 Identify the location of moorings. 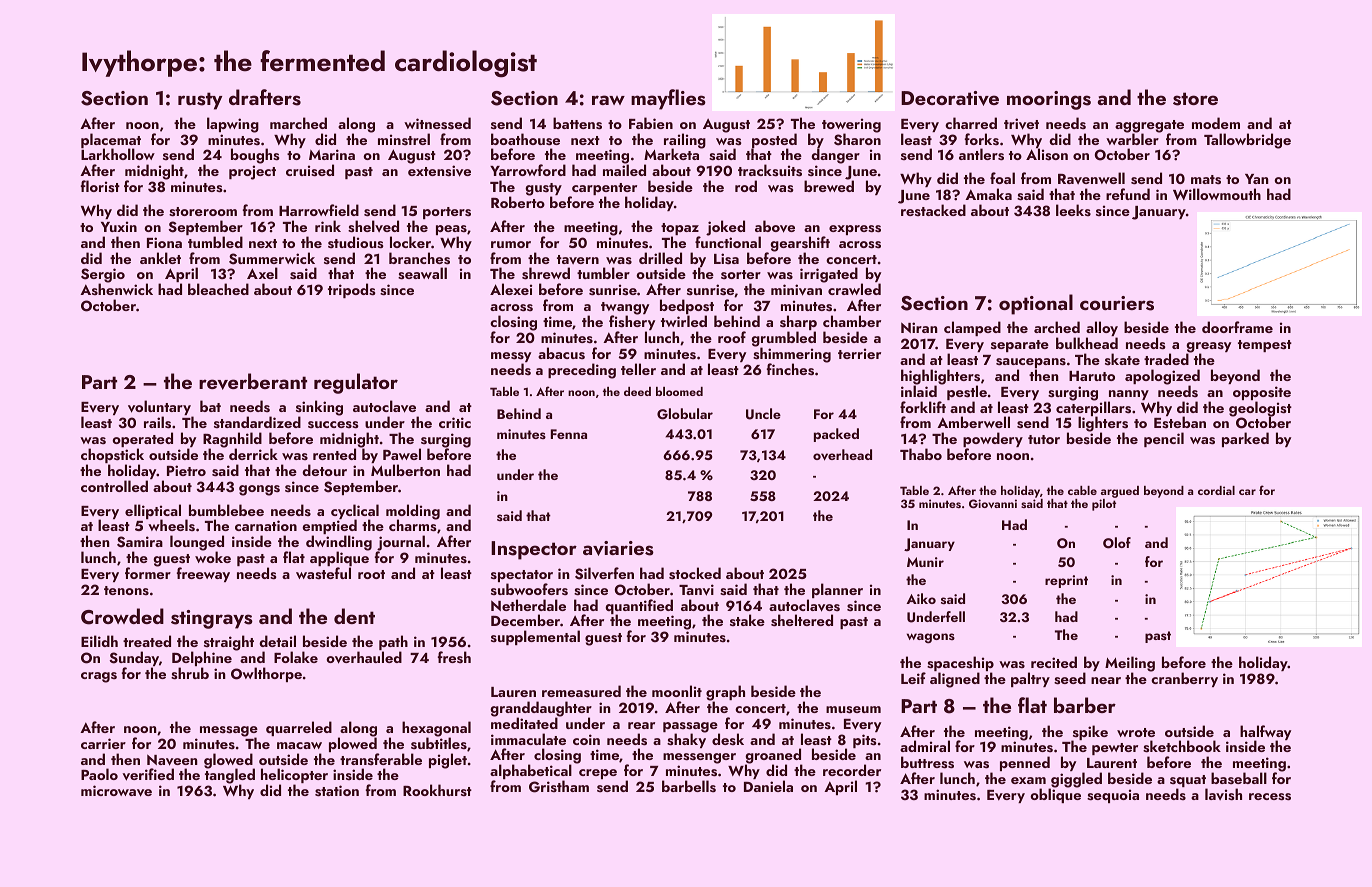
(1049, 100).
